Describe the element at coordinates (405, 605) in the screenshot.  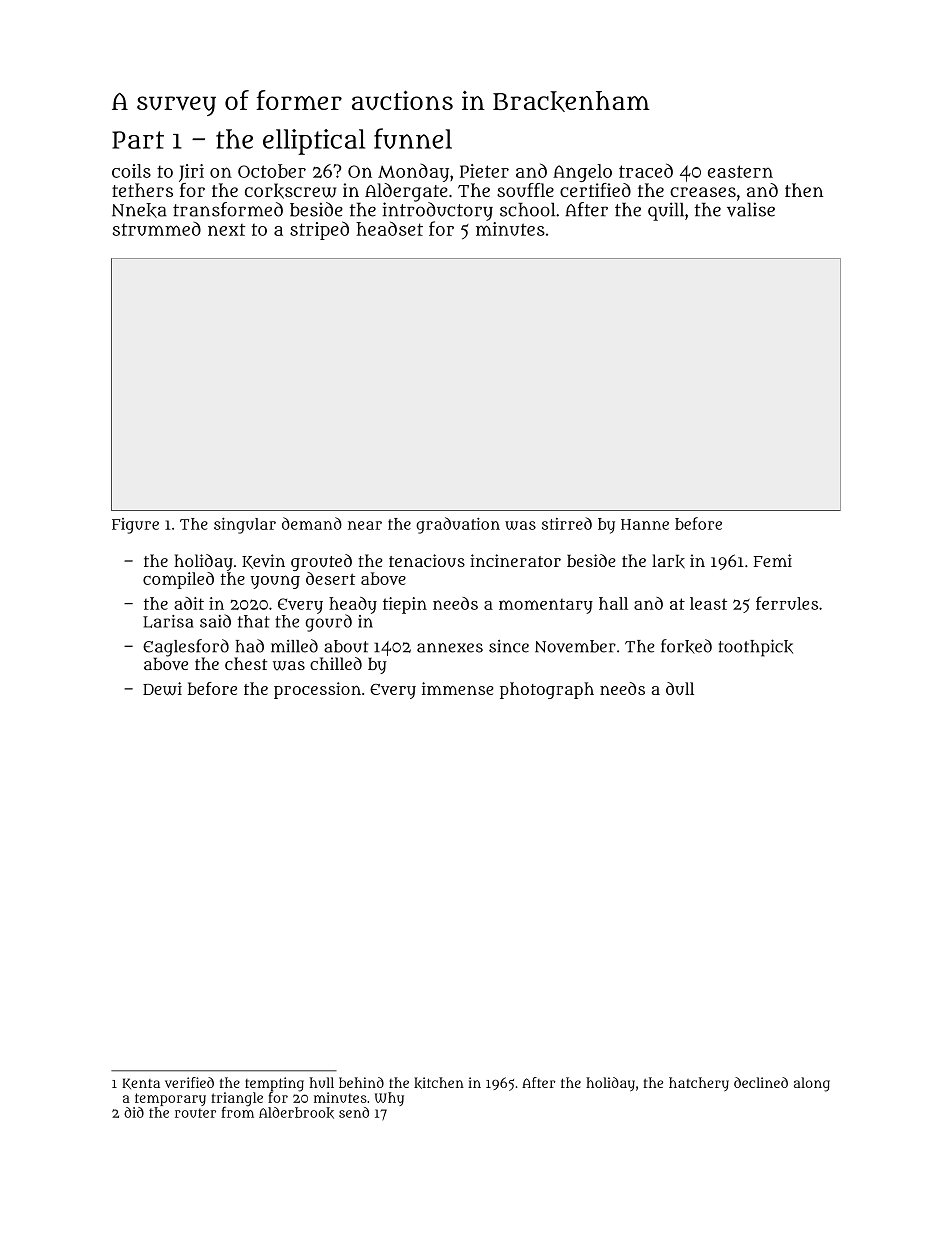
I see `tiepin` at that location.
